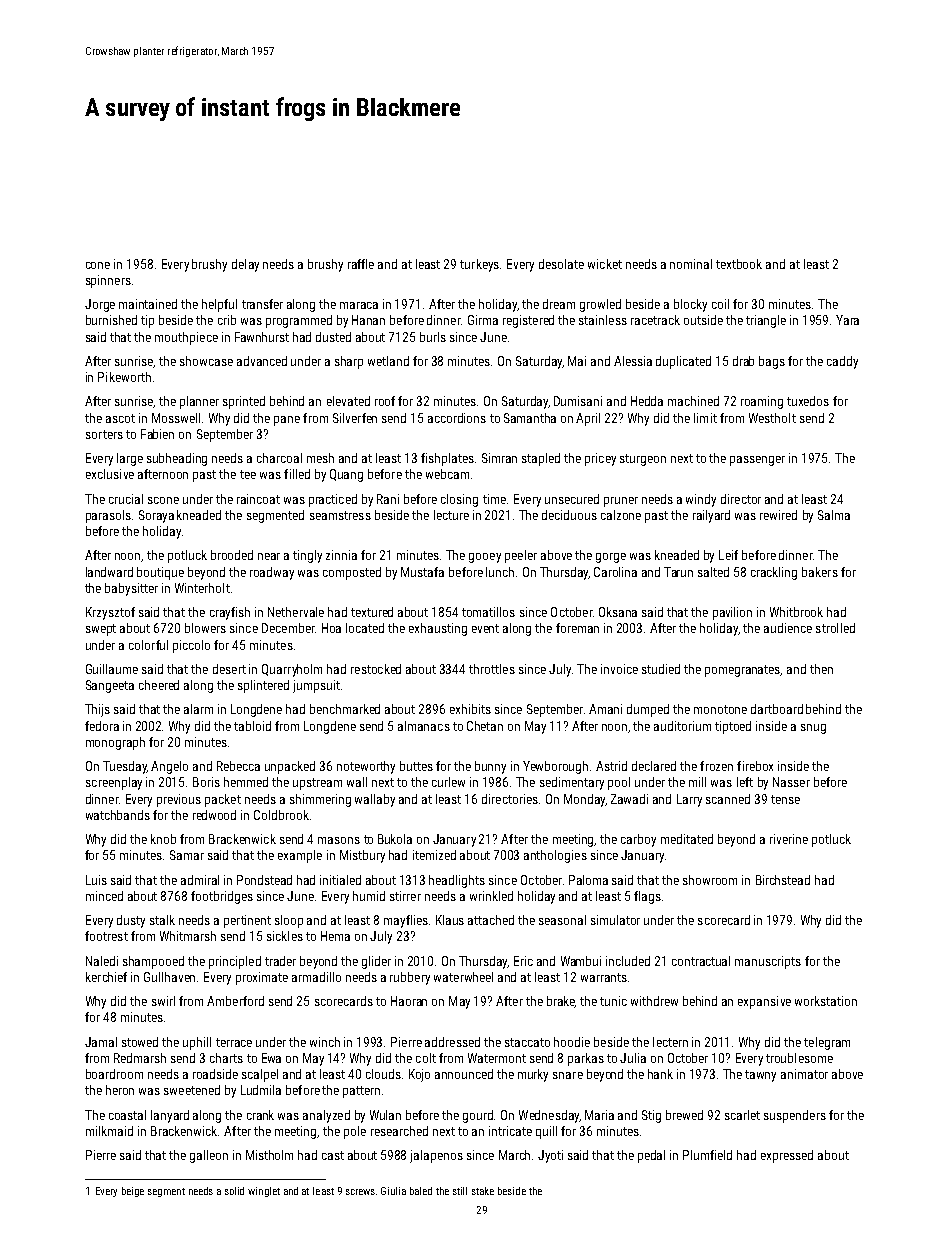 The width and height of the screenshot is (952, 1233). Describe the element at coordinates (118, 815) in the screenshot. I see `watchbands` at that location.
